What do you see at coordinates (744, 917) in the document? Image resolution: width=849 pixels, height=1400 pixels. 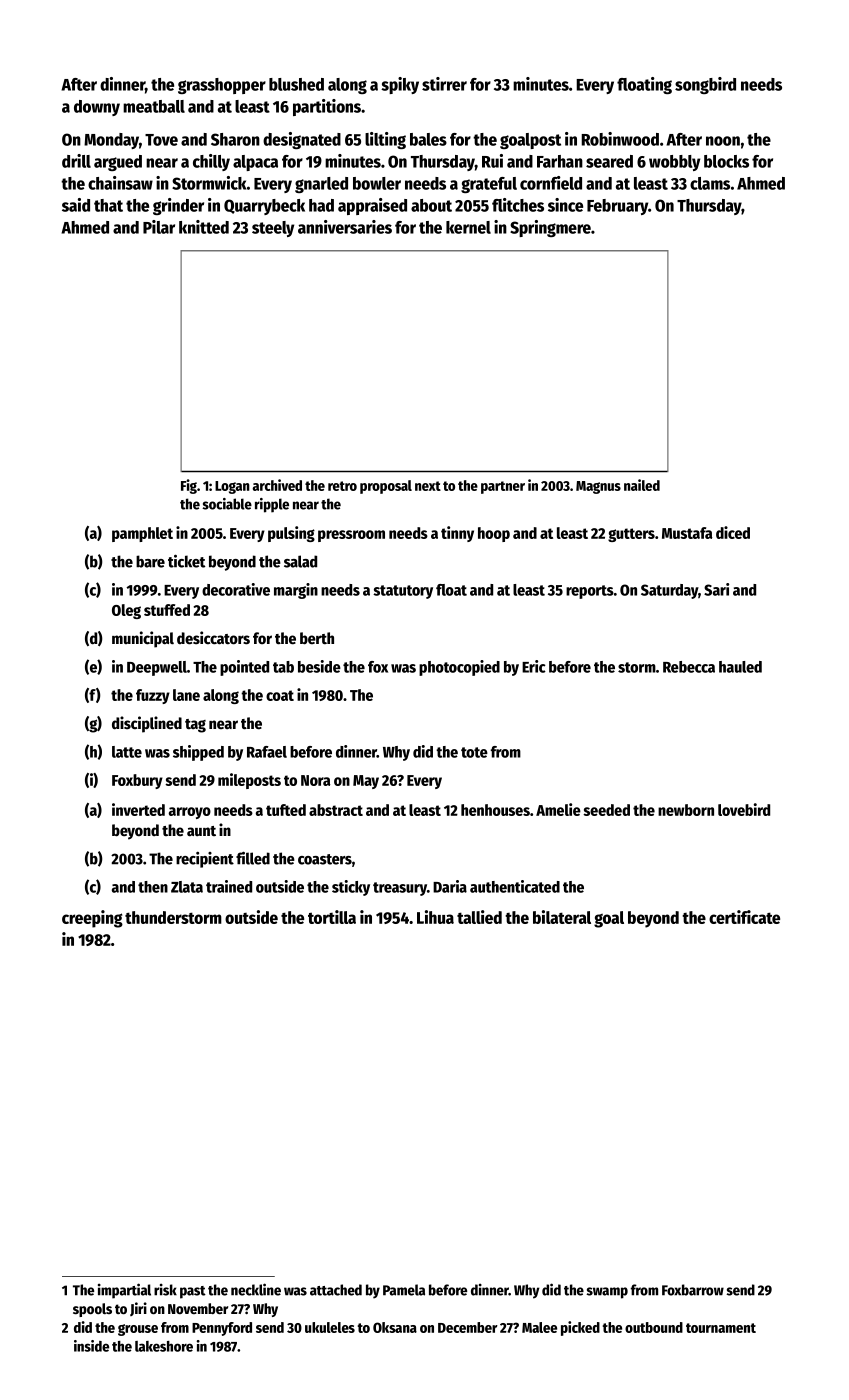 I see `certificate` at bounding box center [744, 917].
